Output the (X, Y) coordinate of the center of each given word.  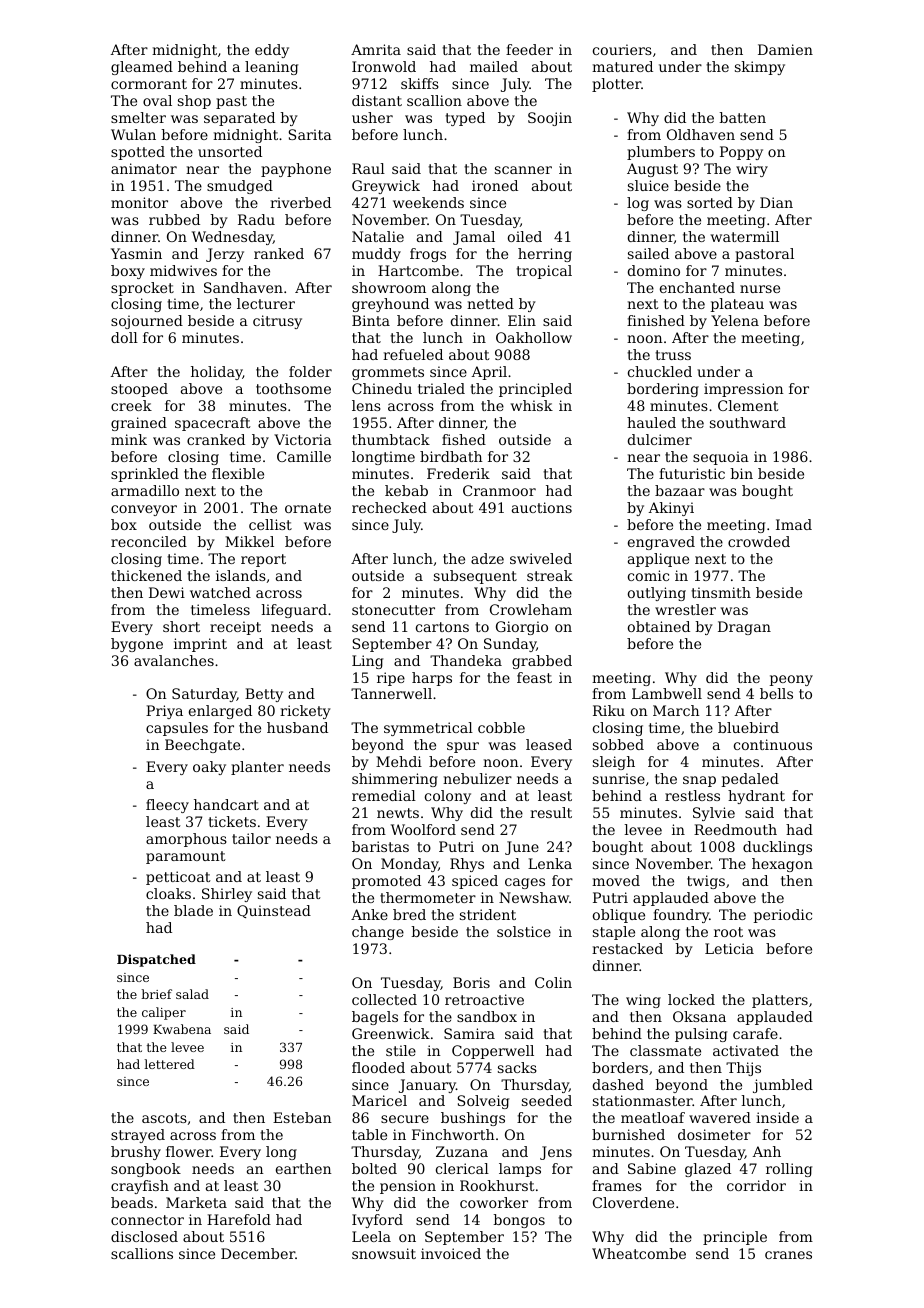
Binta (371, 320)
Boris (471, 982)
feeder (529, 49)
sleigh (614, 763)
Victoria (303, 439)
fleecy (167, 806)
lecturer (266, 303)
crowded (759, 541)
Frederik (458, 473)
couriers (622, 49)
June (522, 848)
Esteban (302, 1117)
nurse (760, 289)
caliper (164, 1013)
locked (691, 999)
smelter (138, 117)
